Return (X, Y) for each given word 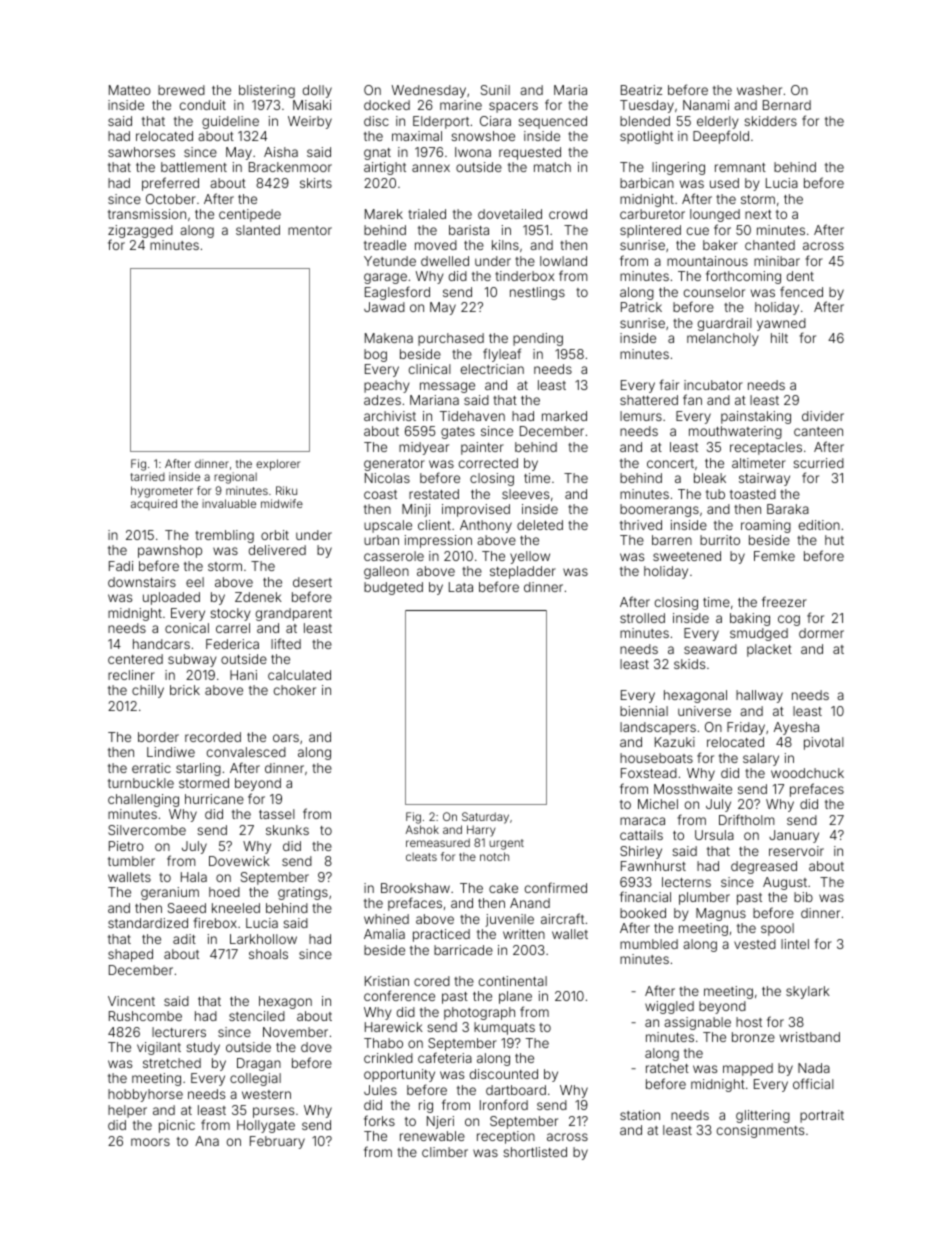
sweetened (687, 556)
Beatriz (641, 90)
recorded (213, 737)
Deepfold (721, 137)
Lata (461, 587)
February (277, 1142)
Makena (389, 338)
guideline (230, 122)
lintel (795, 944)
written (524, 934)
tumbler (131, 861)
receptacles (766, 448)
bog (375, 355)
